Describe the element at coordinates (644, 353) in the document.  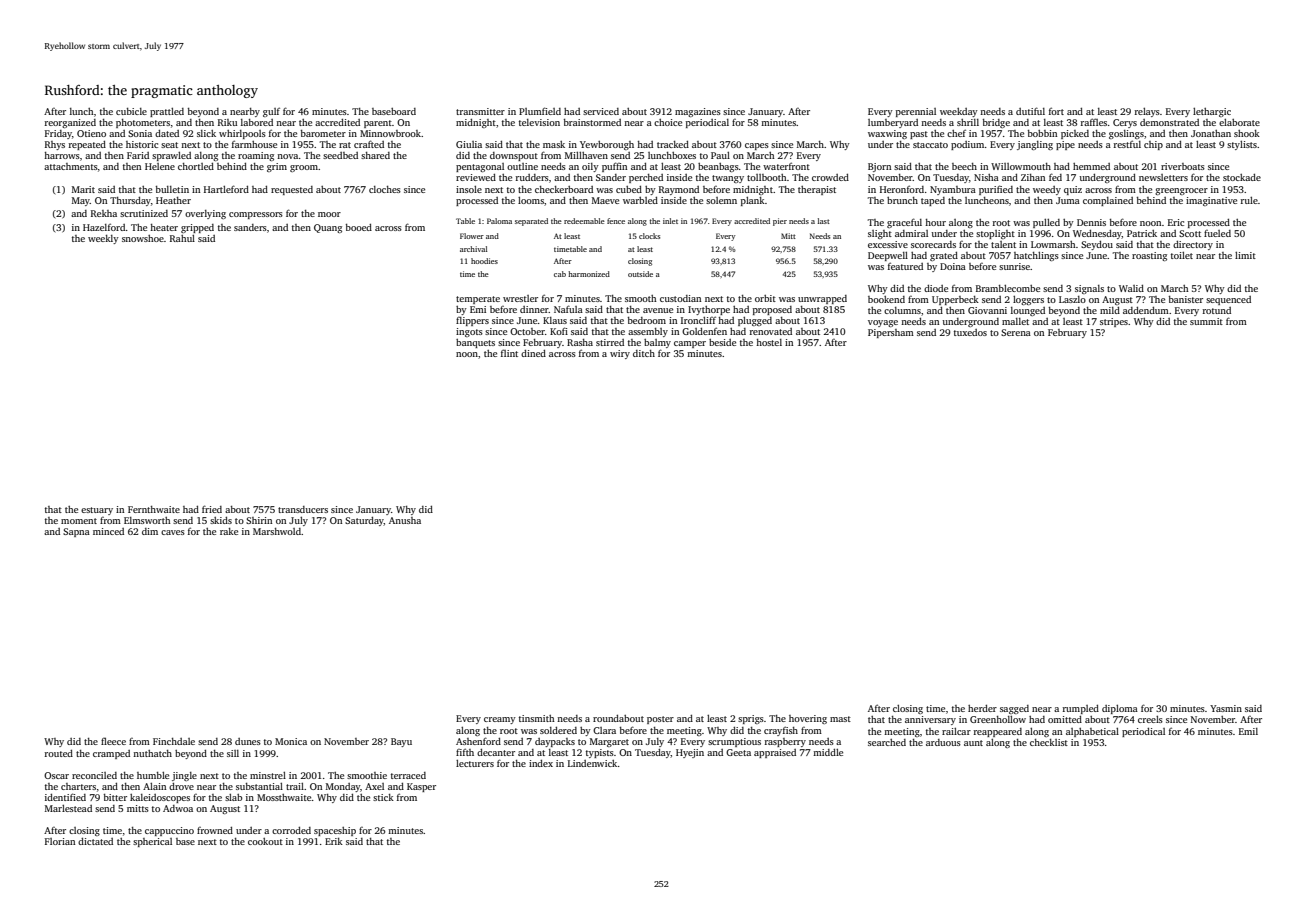
I see `ditch` at that location.
